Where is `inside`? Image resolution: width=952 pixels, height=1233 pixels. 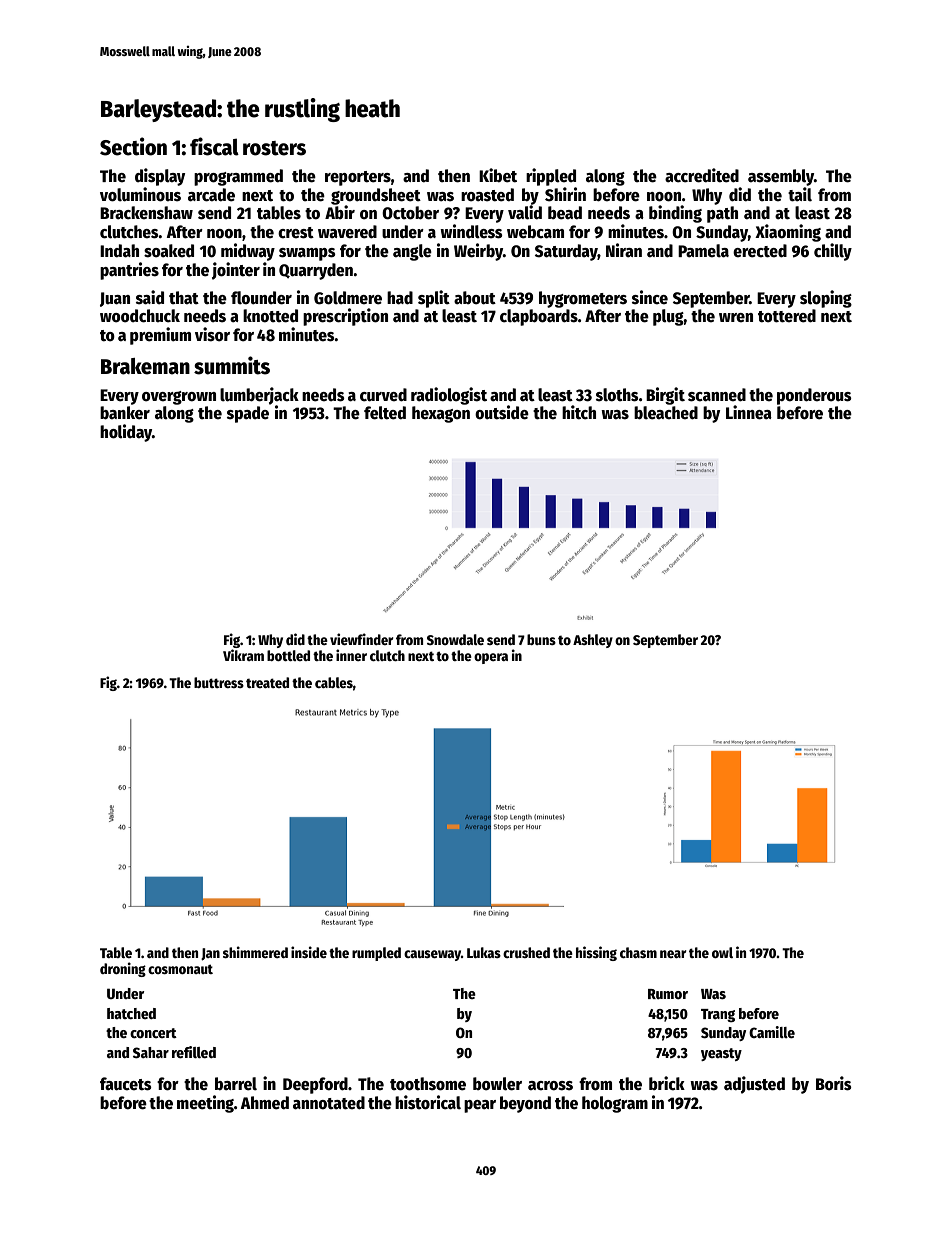 inside is located at coordinates (309, 952).
